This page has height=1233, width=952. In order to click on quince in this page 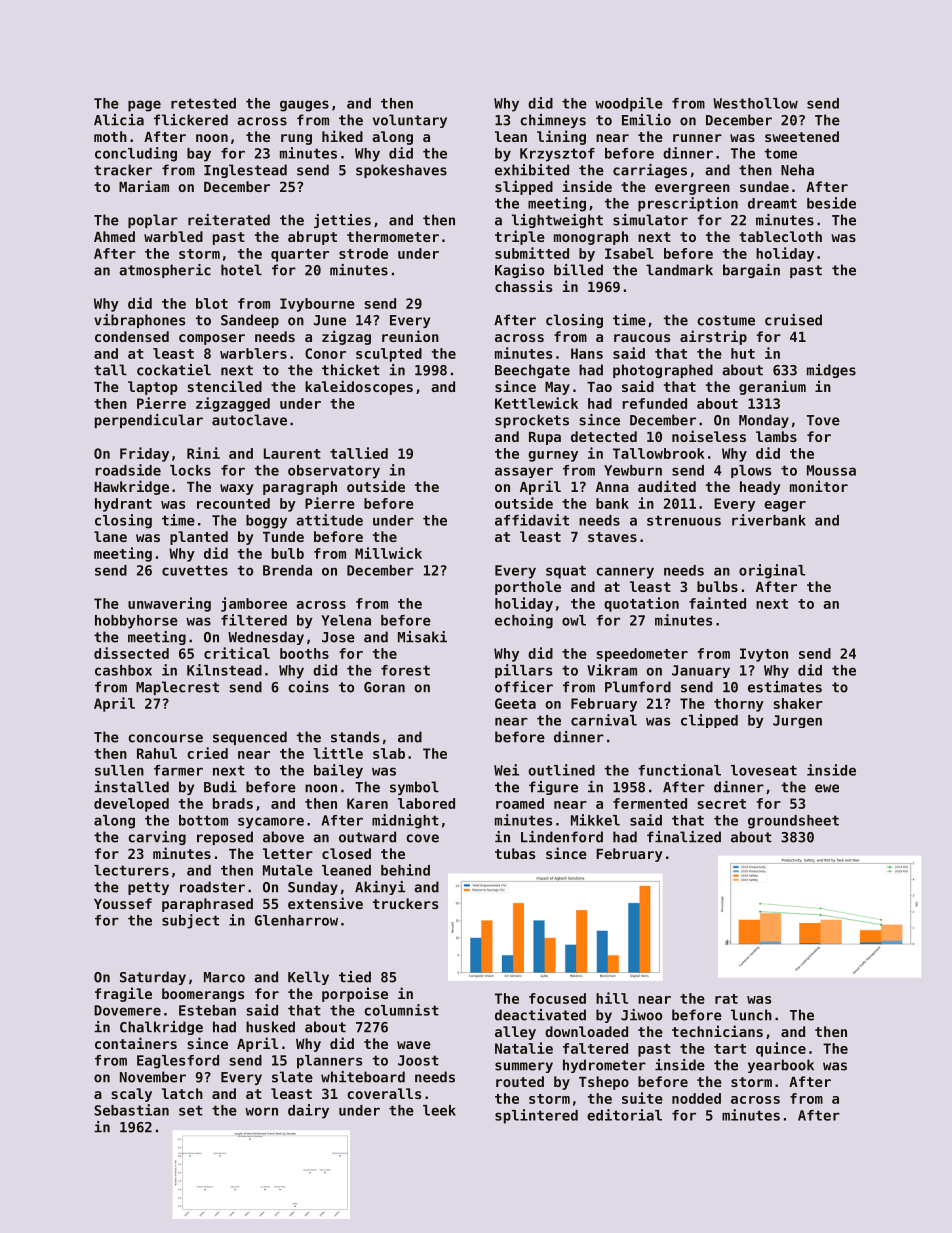, I will do `click(781, 1049)`.
